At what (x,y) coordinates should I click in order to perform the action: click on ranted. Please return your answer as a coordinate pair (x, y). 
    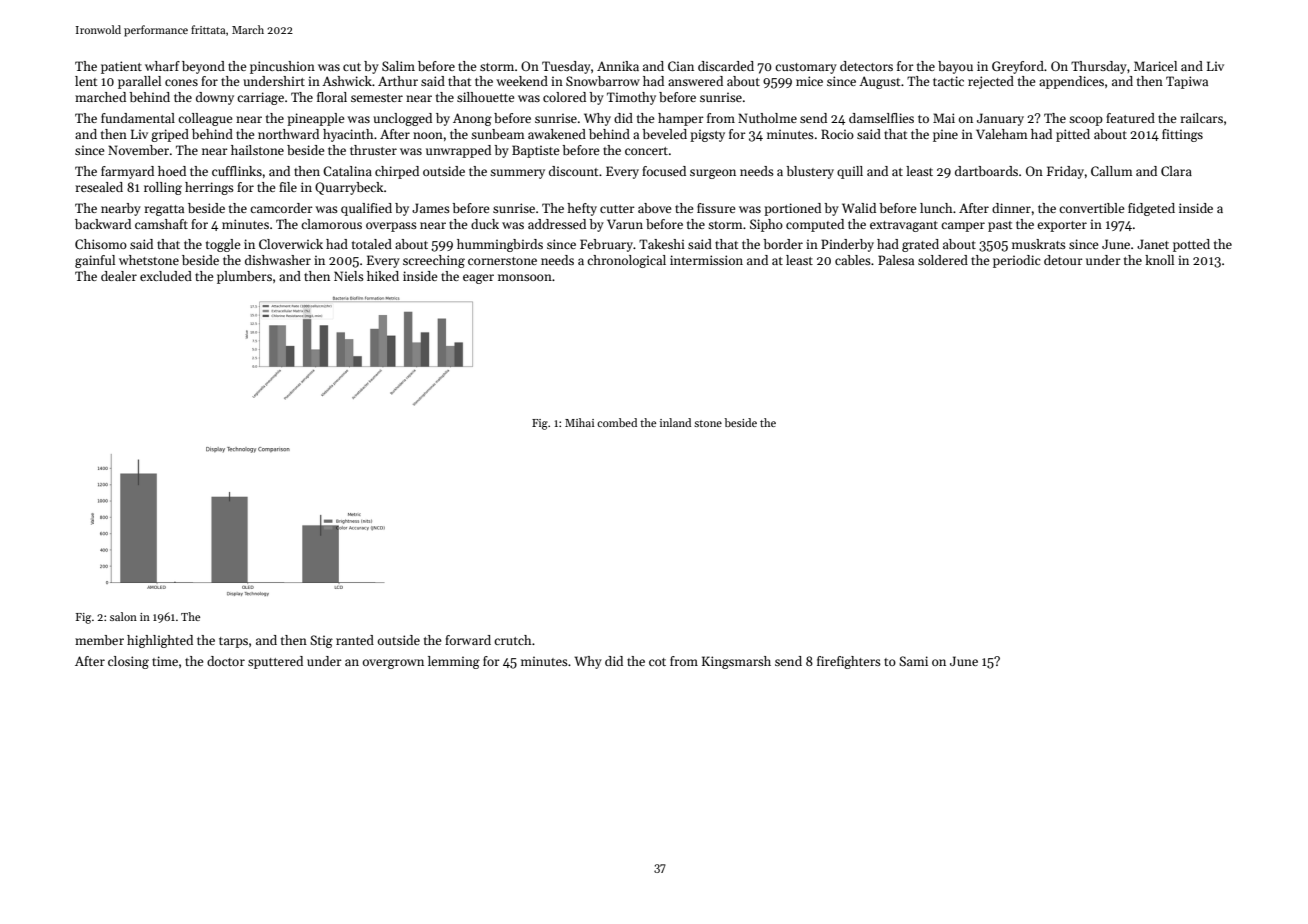
    Looking at the image, I should click on (355, 640).
